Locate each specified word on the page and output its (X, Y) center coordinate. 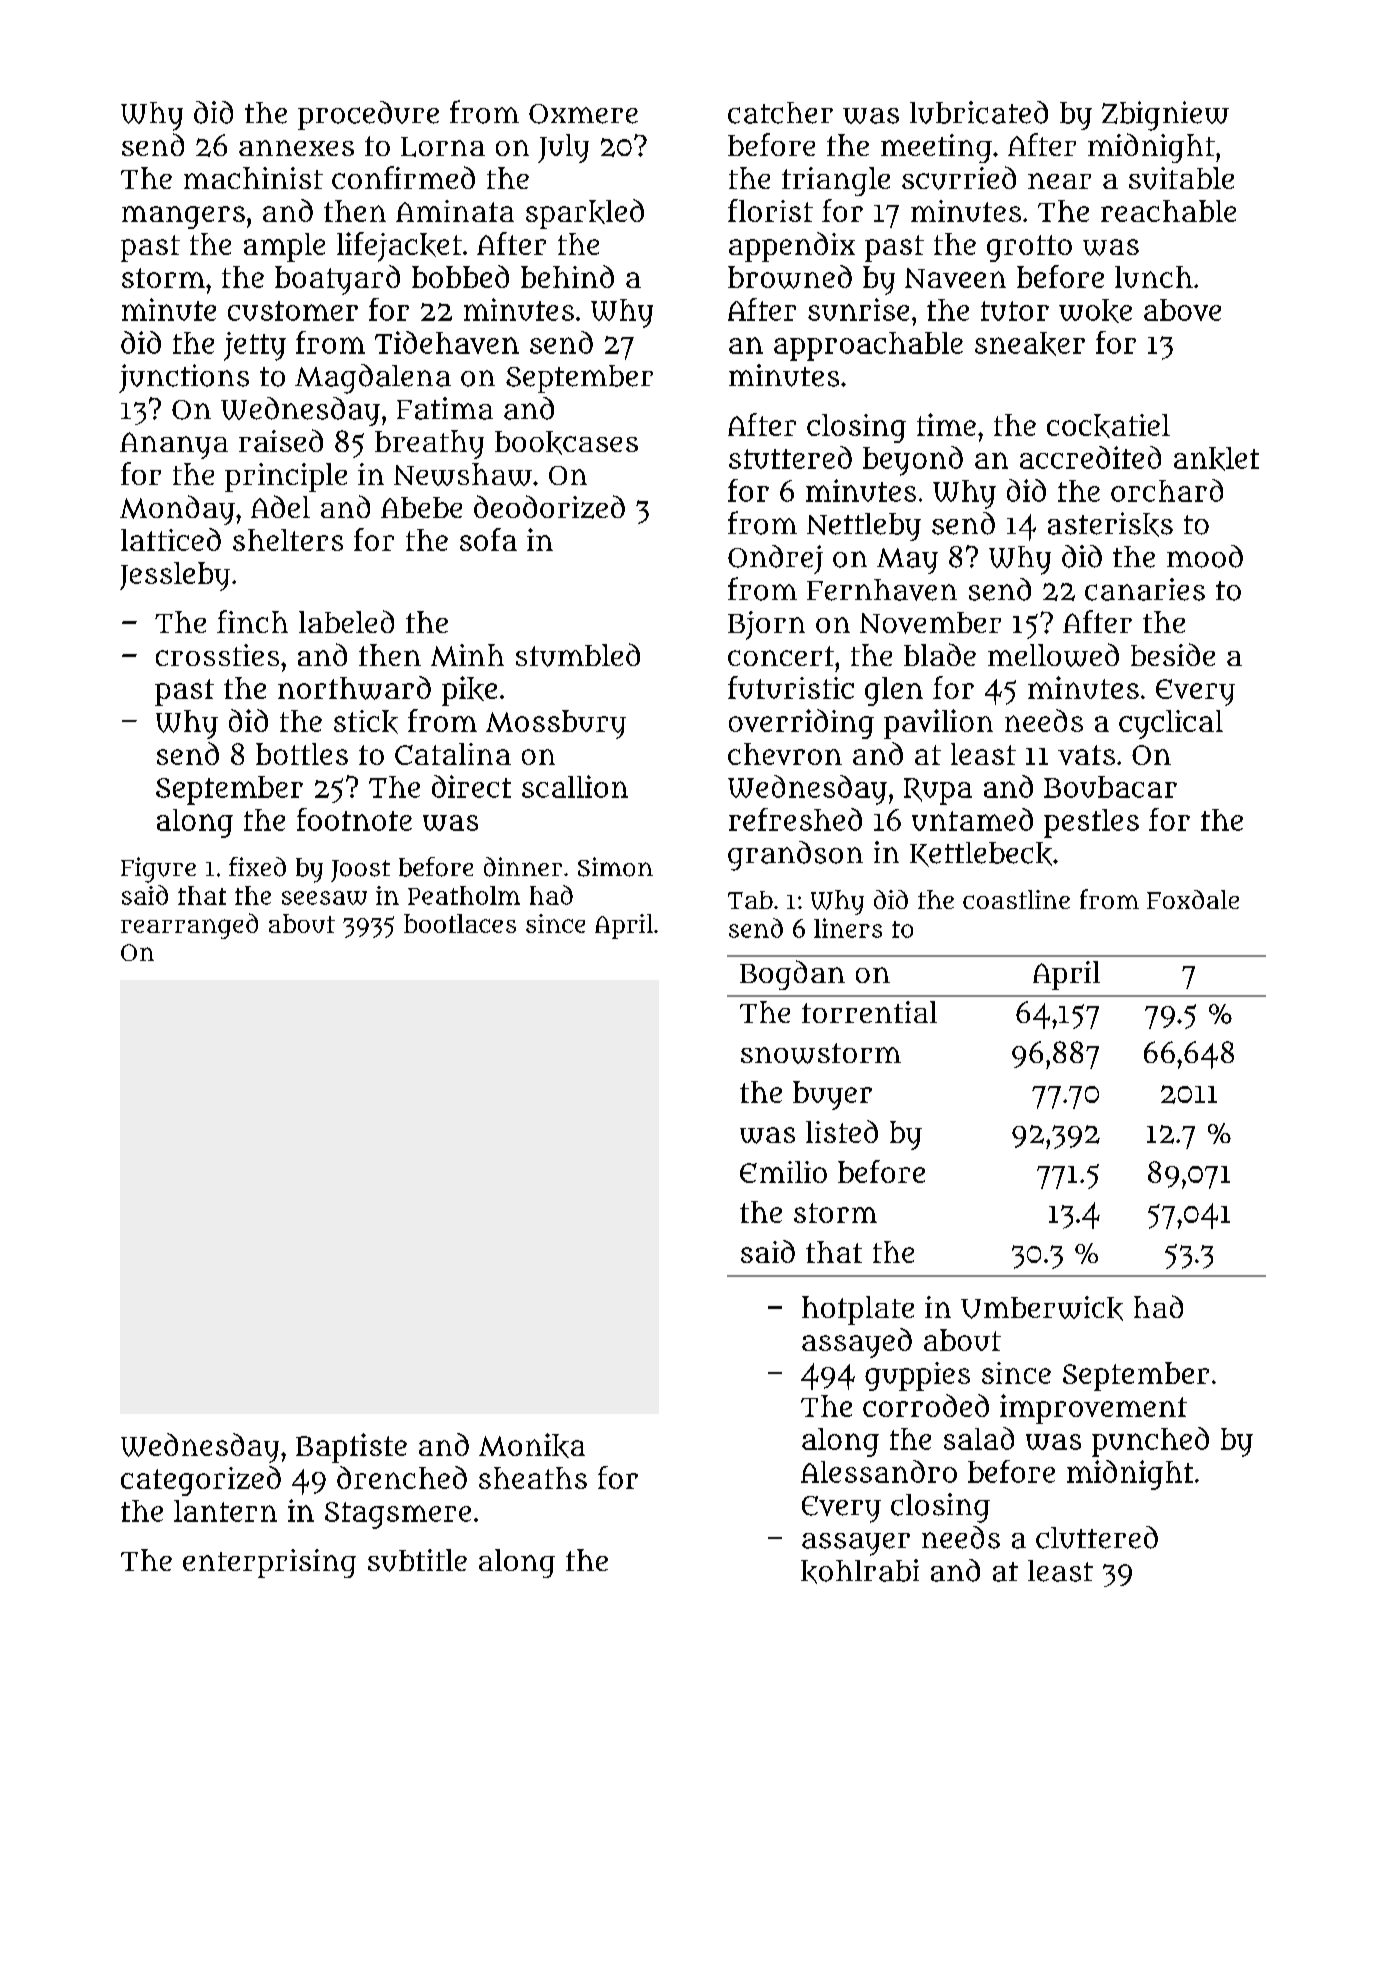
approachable (868, 346)
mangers (183, 217)
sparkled (585, 214)
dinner (523, 867)
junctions (184, 378)
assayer (856, 1544)
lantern (225, 1511)
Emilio (783, 1172)
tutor (1015, 311)
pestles (1091, 823)
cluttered (1097, 1537)
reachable (1168, 211)
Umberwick (1042, 1308)
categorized (201, 1481)
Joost (360, 871)
